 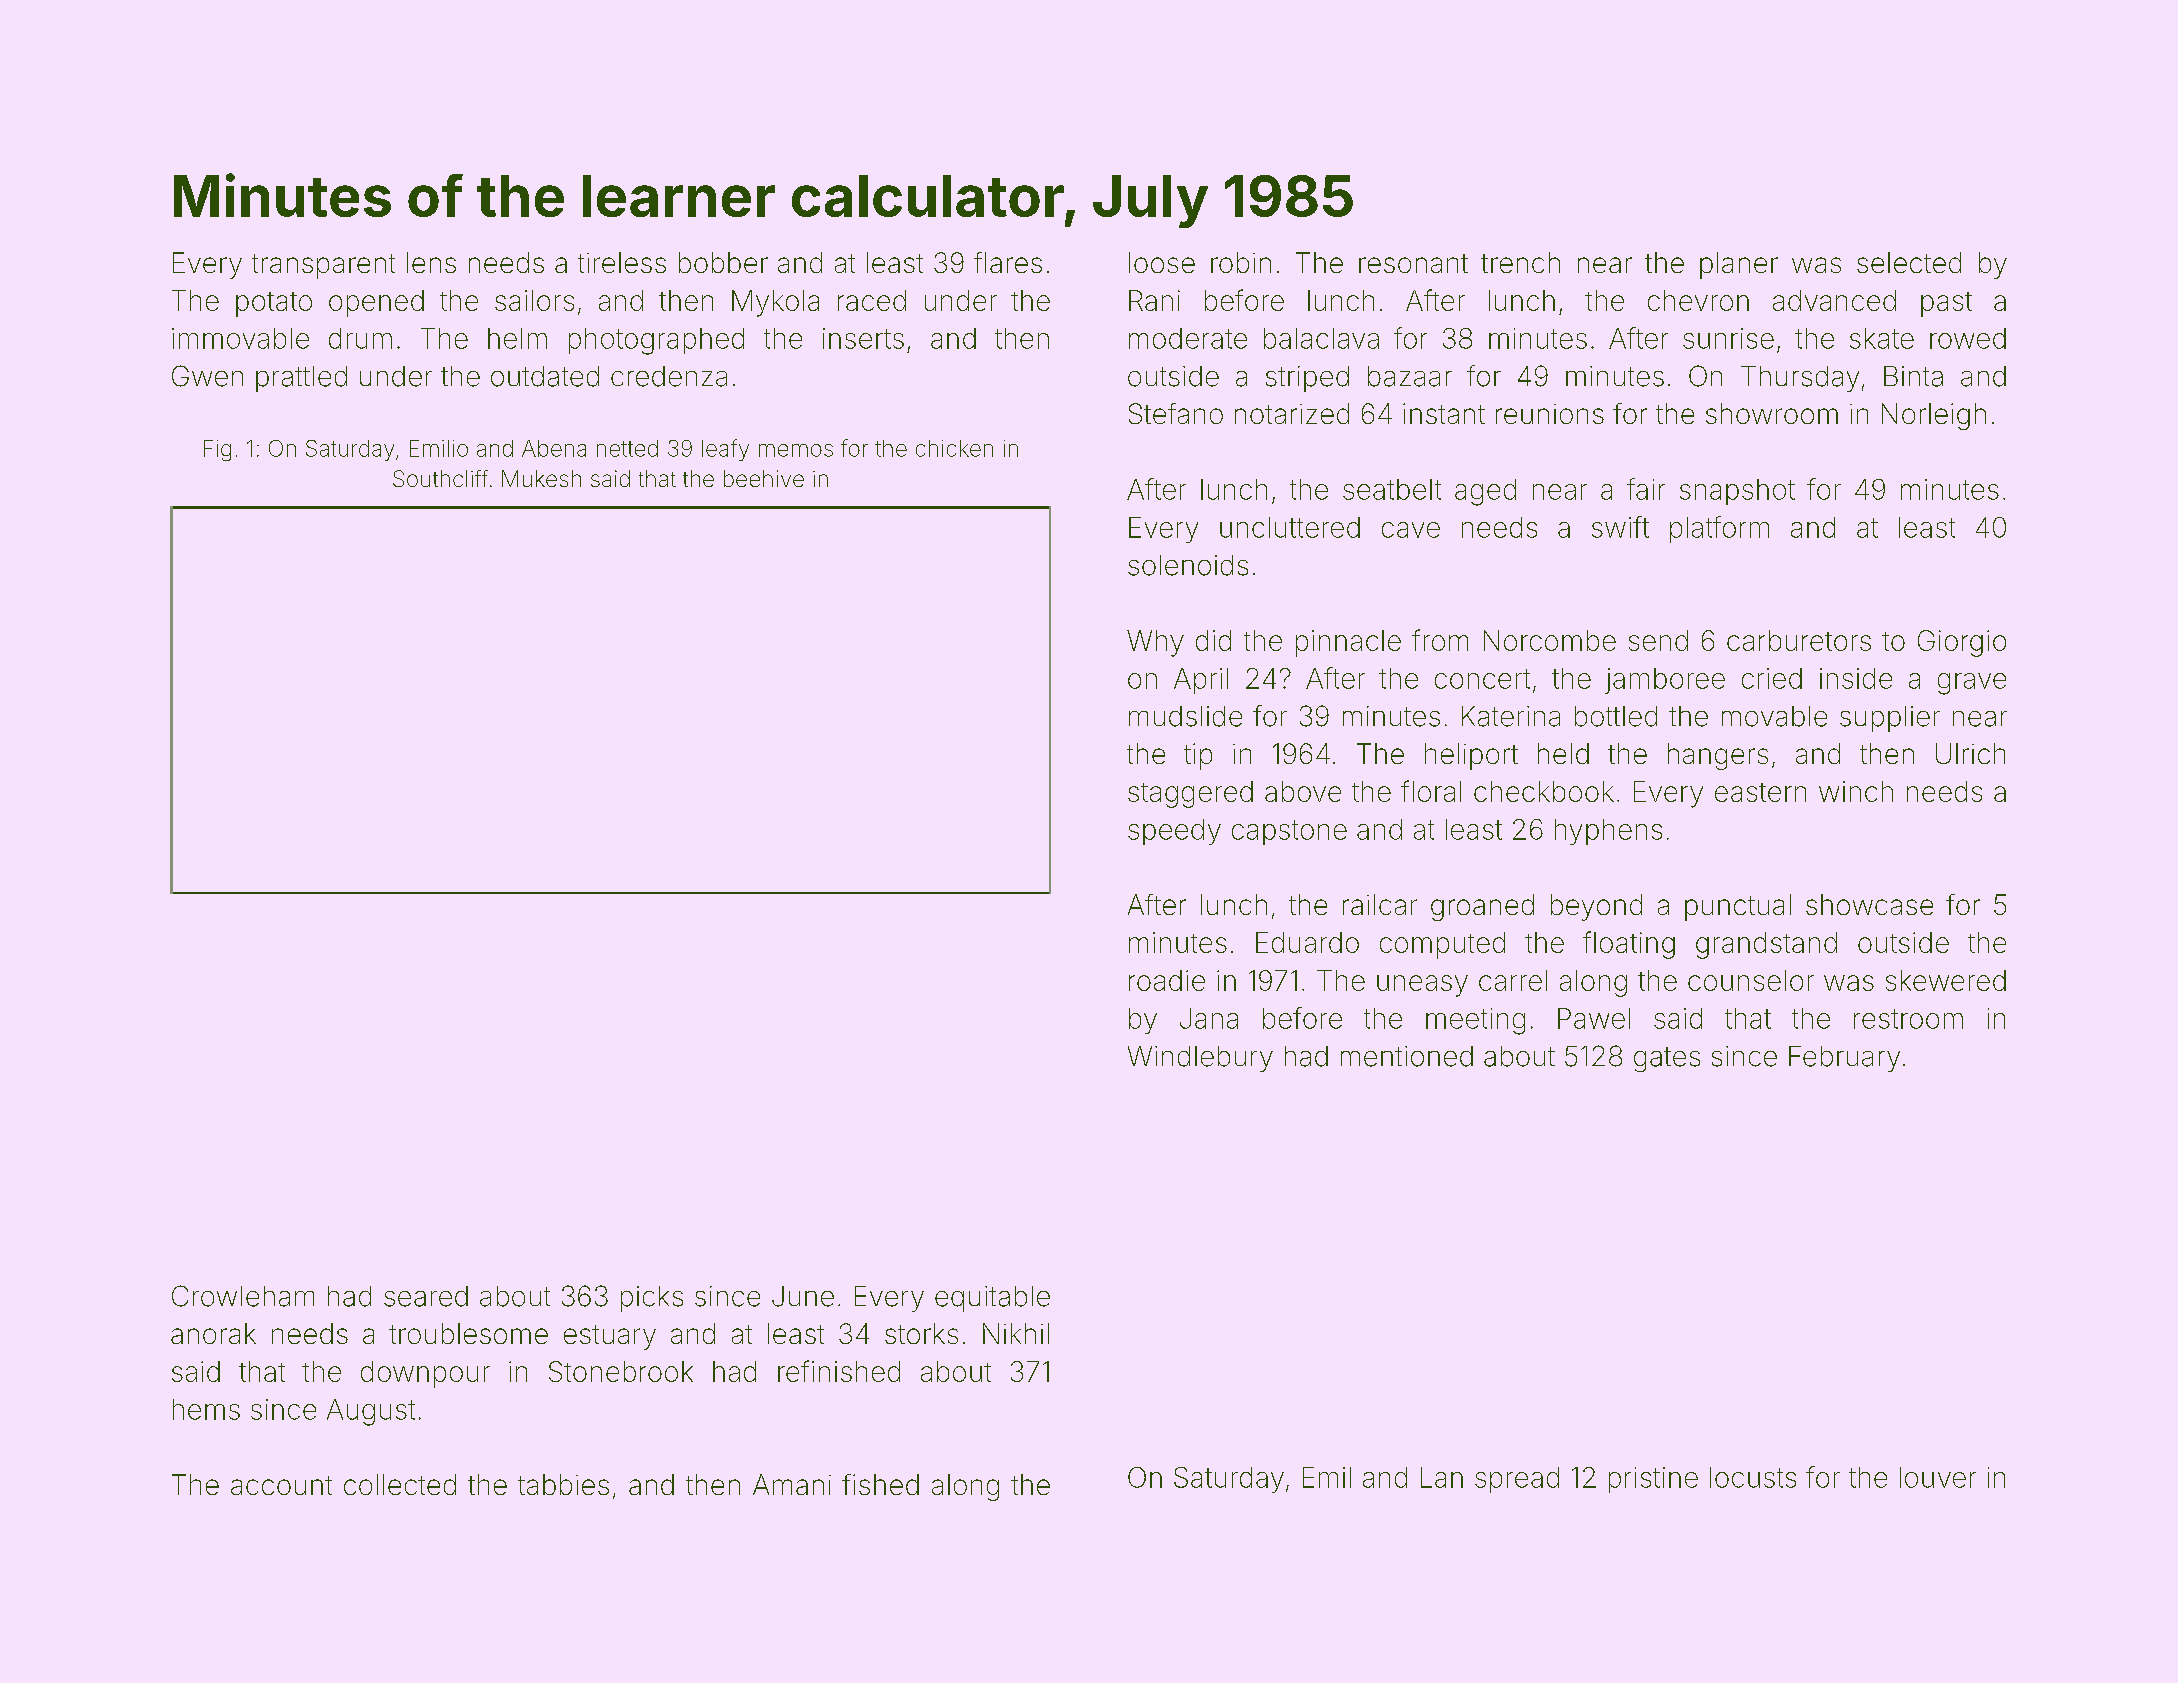 I want to click on fished, so click(x=880, y=1484).
